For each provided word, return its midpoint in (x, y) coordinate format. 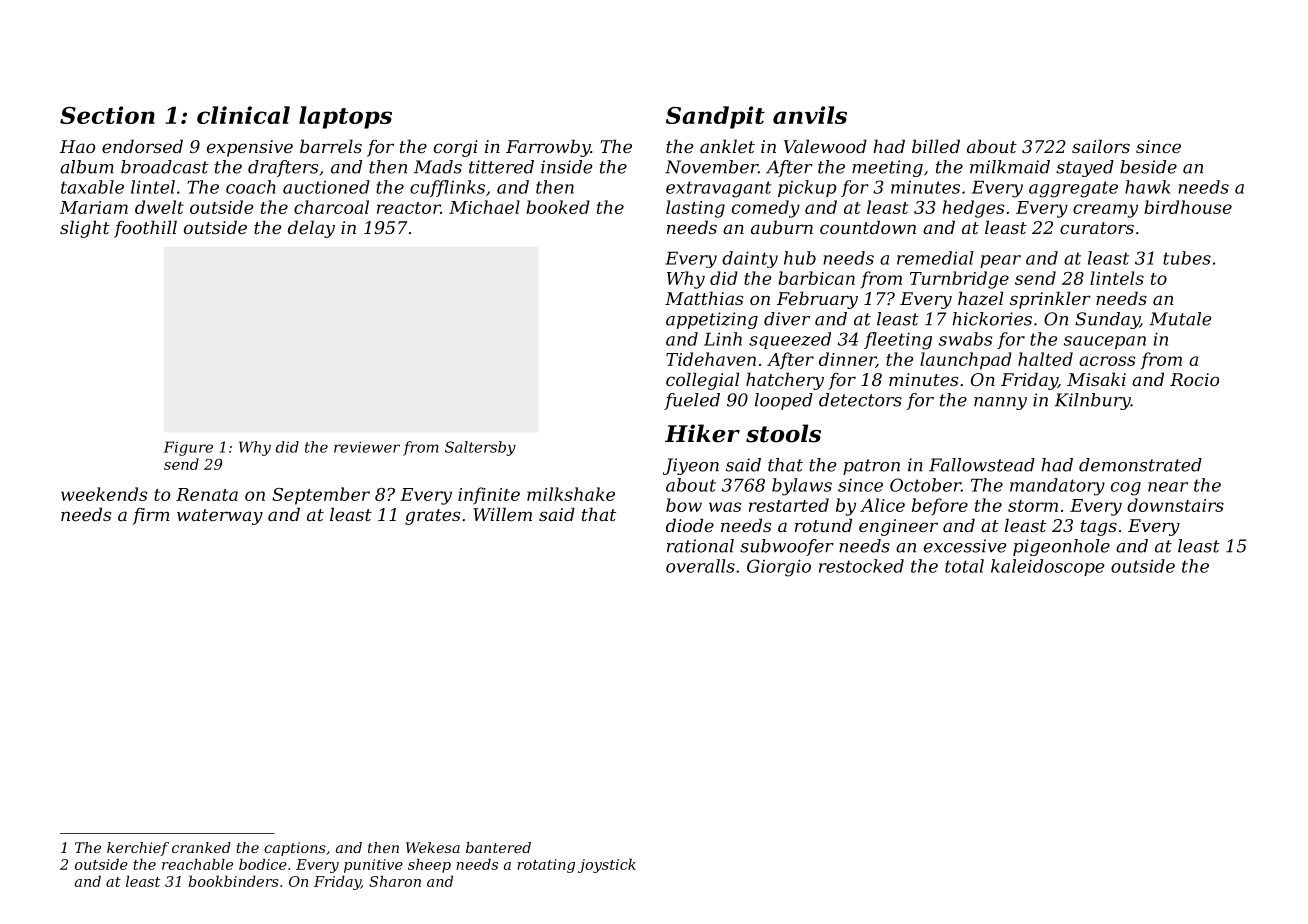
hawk (1147, 187)
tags (1099, 528)
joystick (607, 865)
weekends (104, 494)
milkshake (571, 494)
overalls (700, 566)
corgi (456, 148)
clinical (243, 115)
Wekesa (433, 847)
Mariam (94, 207)
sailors (1101, 146)
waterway (220, 517)
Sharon (395, 881)
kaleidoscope (1048, 567)
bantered (498, 847)
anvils (810, 115)
